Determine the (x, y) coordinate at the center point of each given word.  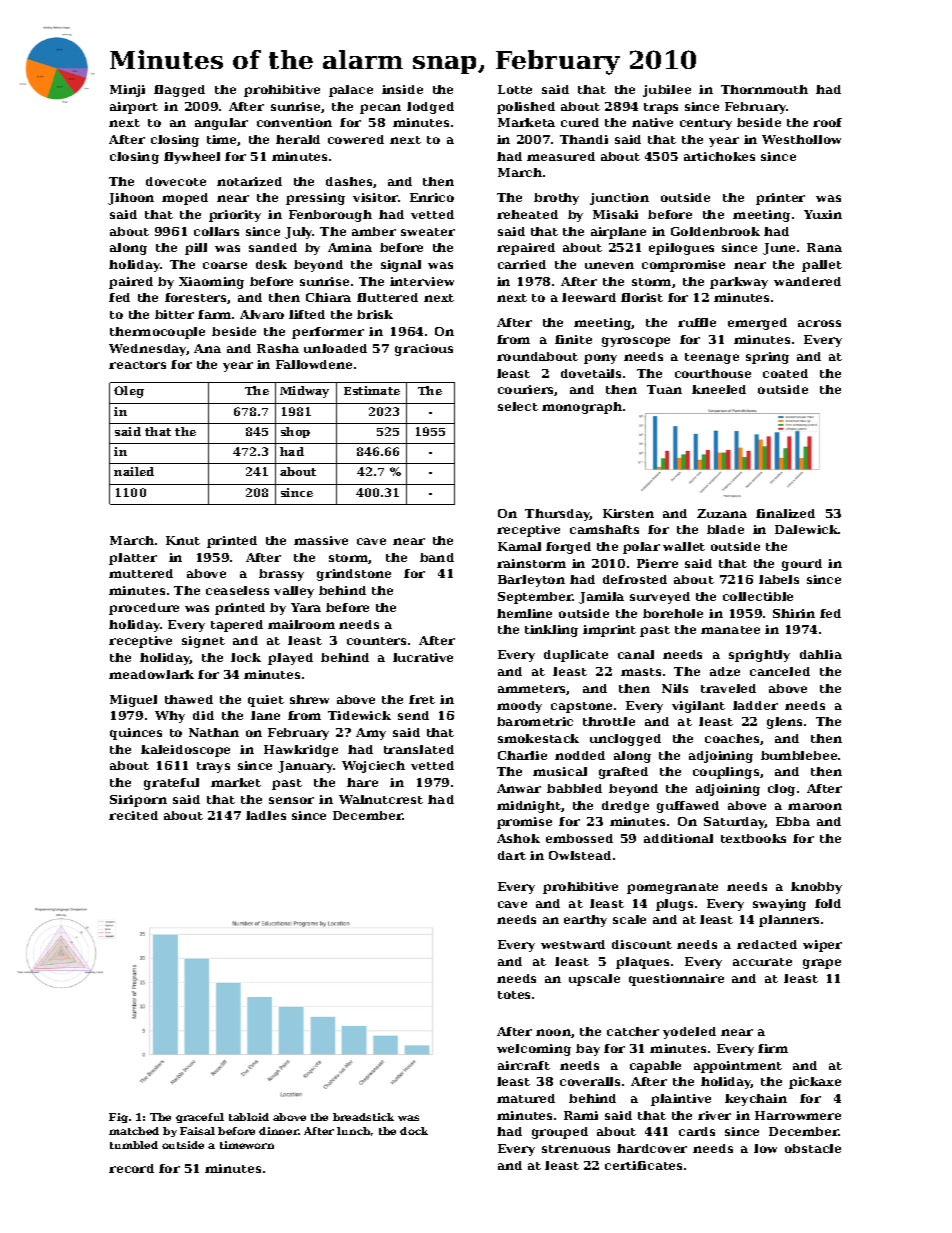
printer (780, 199)
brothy (556, 199)
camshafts (604, 529)
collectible (758, 596)
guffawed (688, 807)
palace (351, 91)
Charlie (522, 755)
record (131, 1168)
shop (295, 432)
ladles (266, 815)
